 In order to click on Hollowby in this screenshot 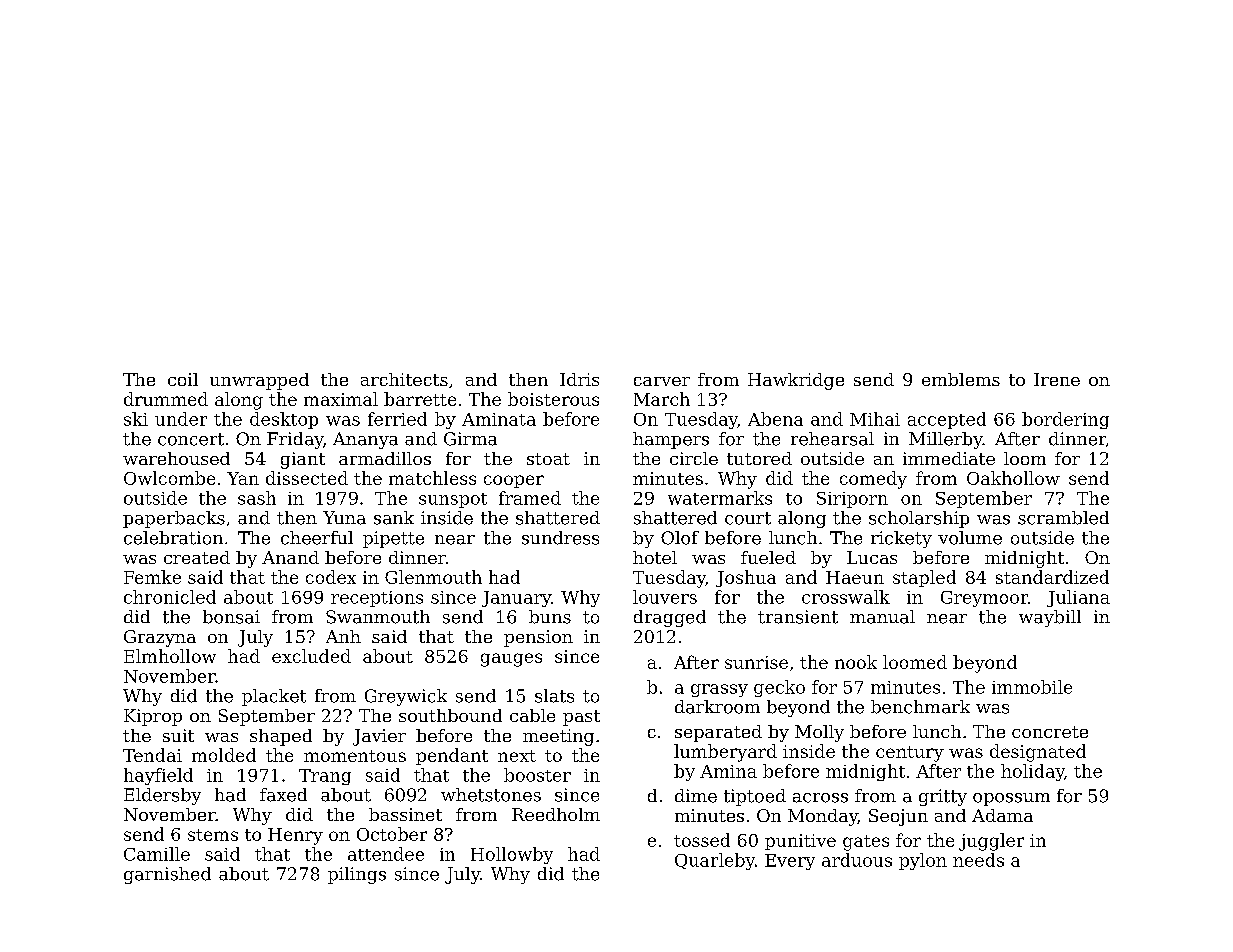, I will do `click(512, 855)`.
